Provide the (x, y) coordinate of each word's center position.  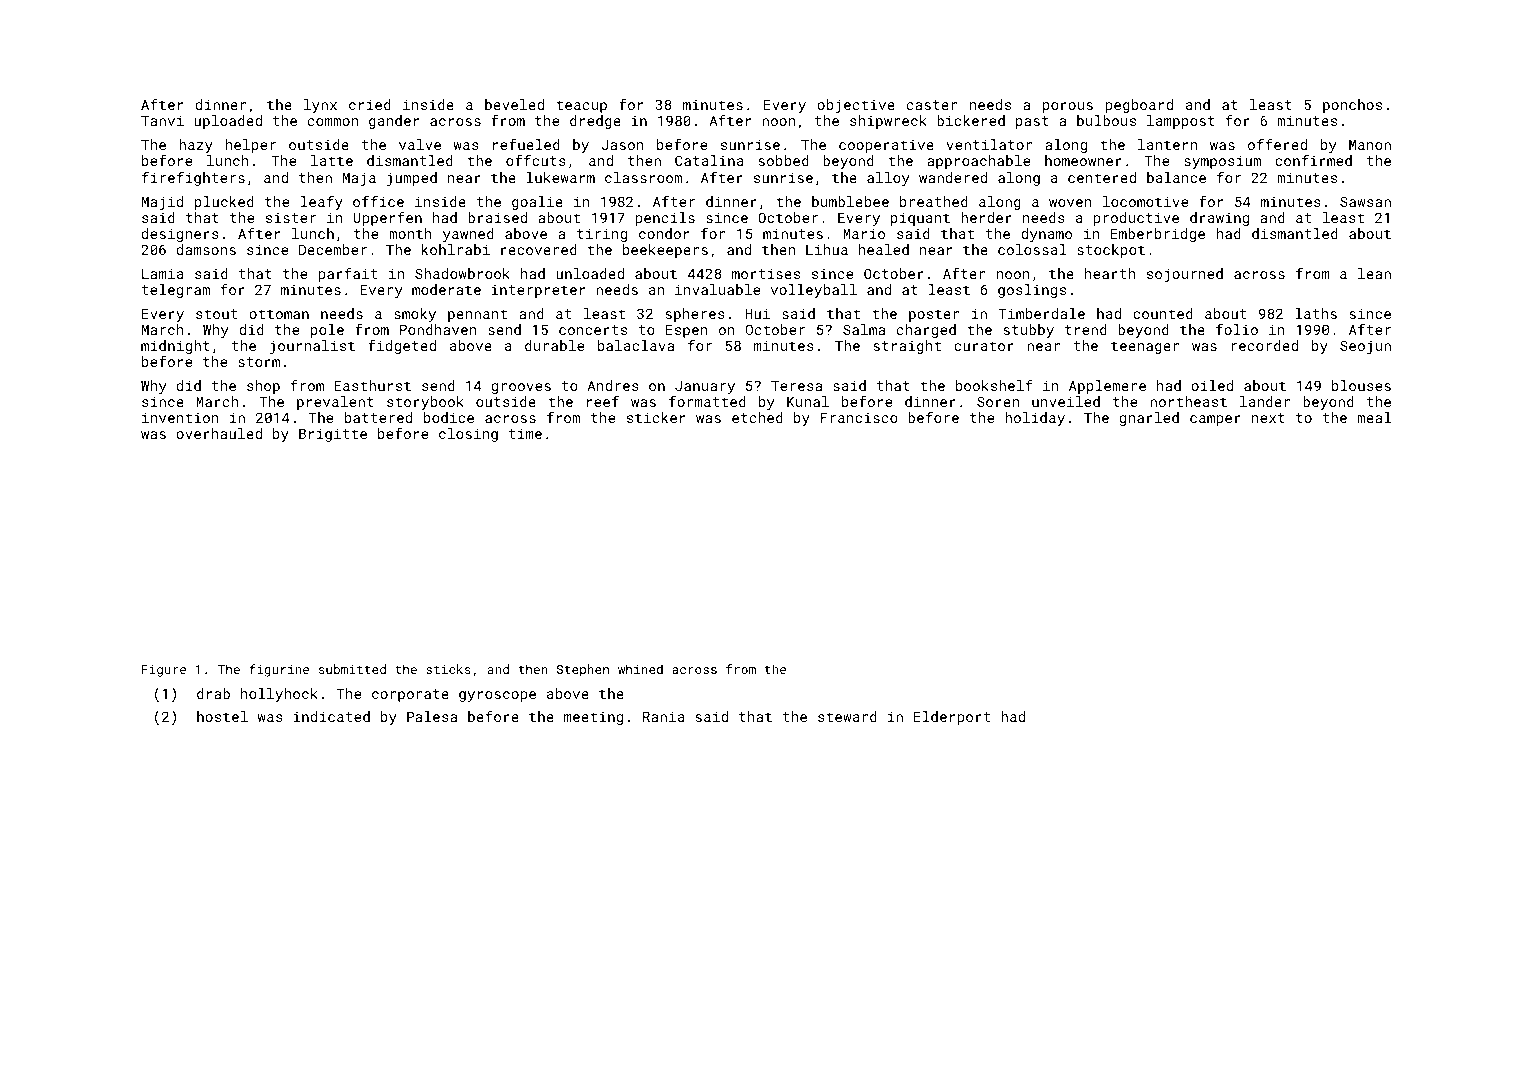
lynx (320, 106)
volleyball (814, 291)
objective (856, 106)
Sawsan (1365, 201)
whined (640, 669)
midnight (175, 347)
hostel (222, 716)
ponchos (1352, 106)
